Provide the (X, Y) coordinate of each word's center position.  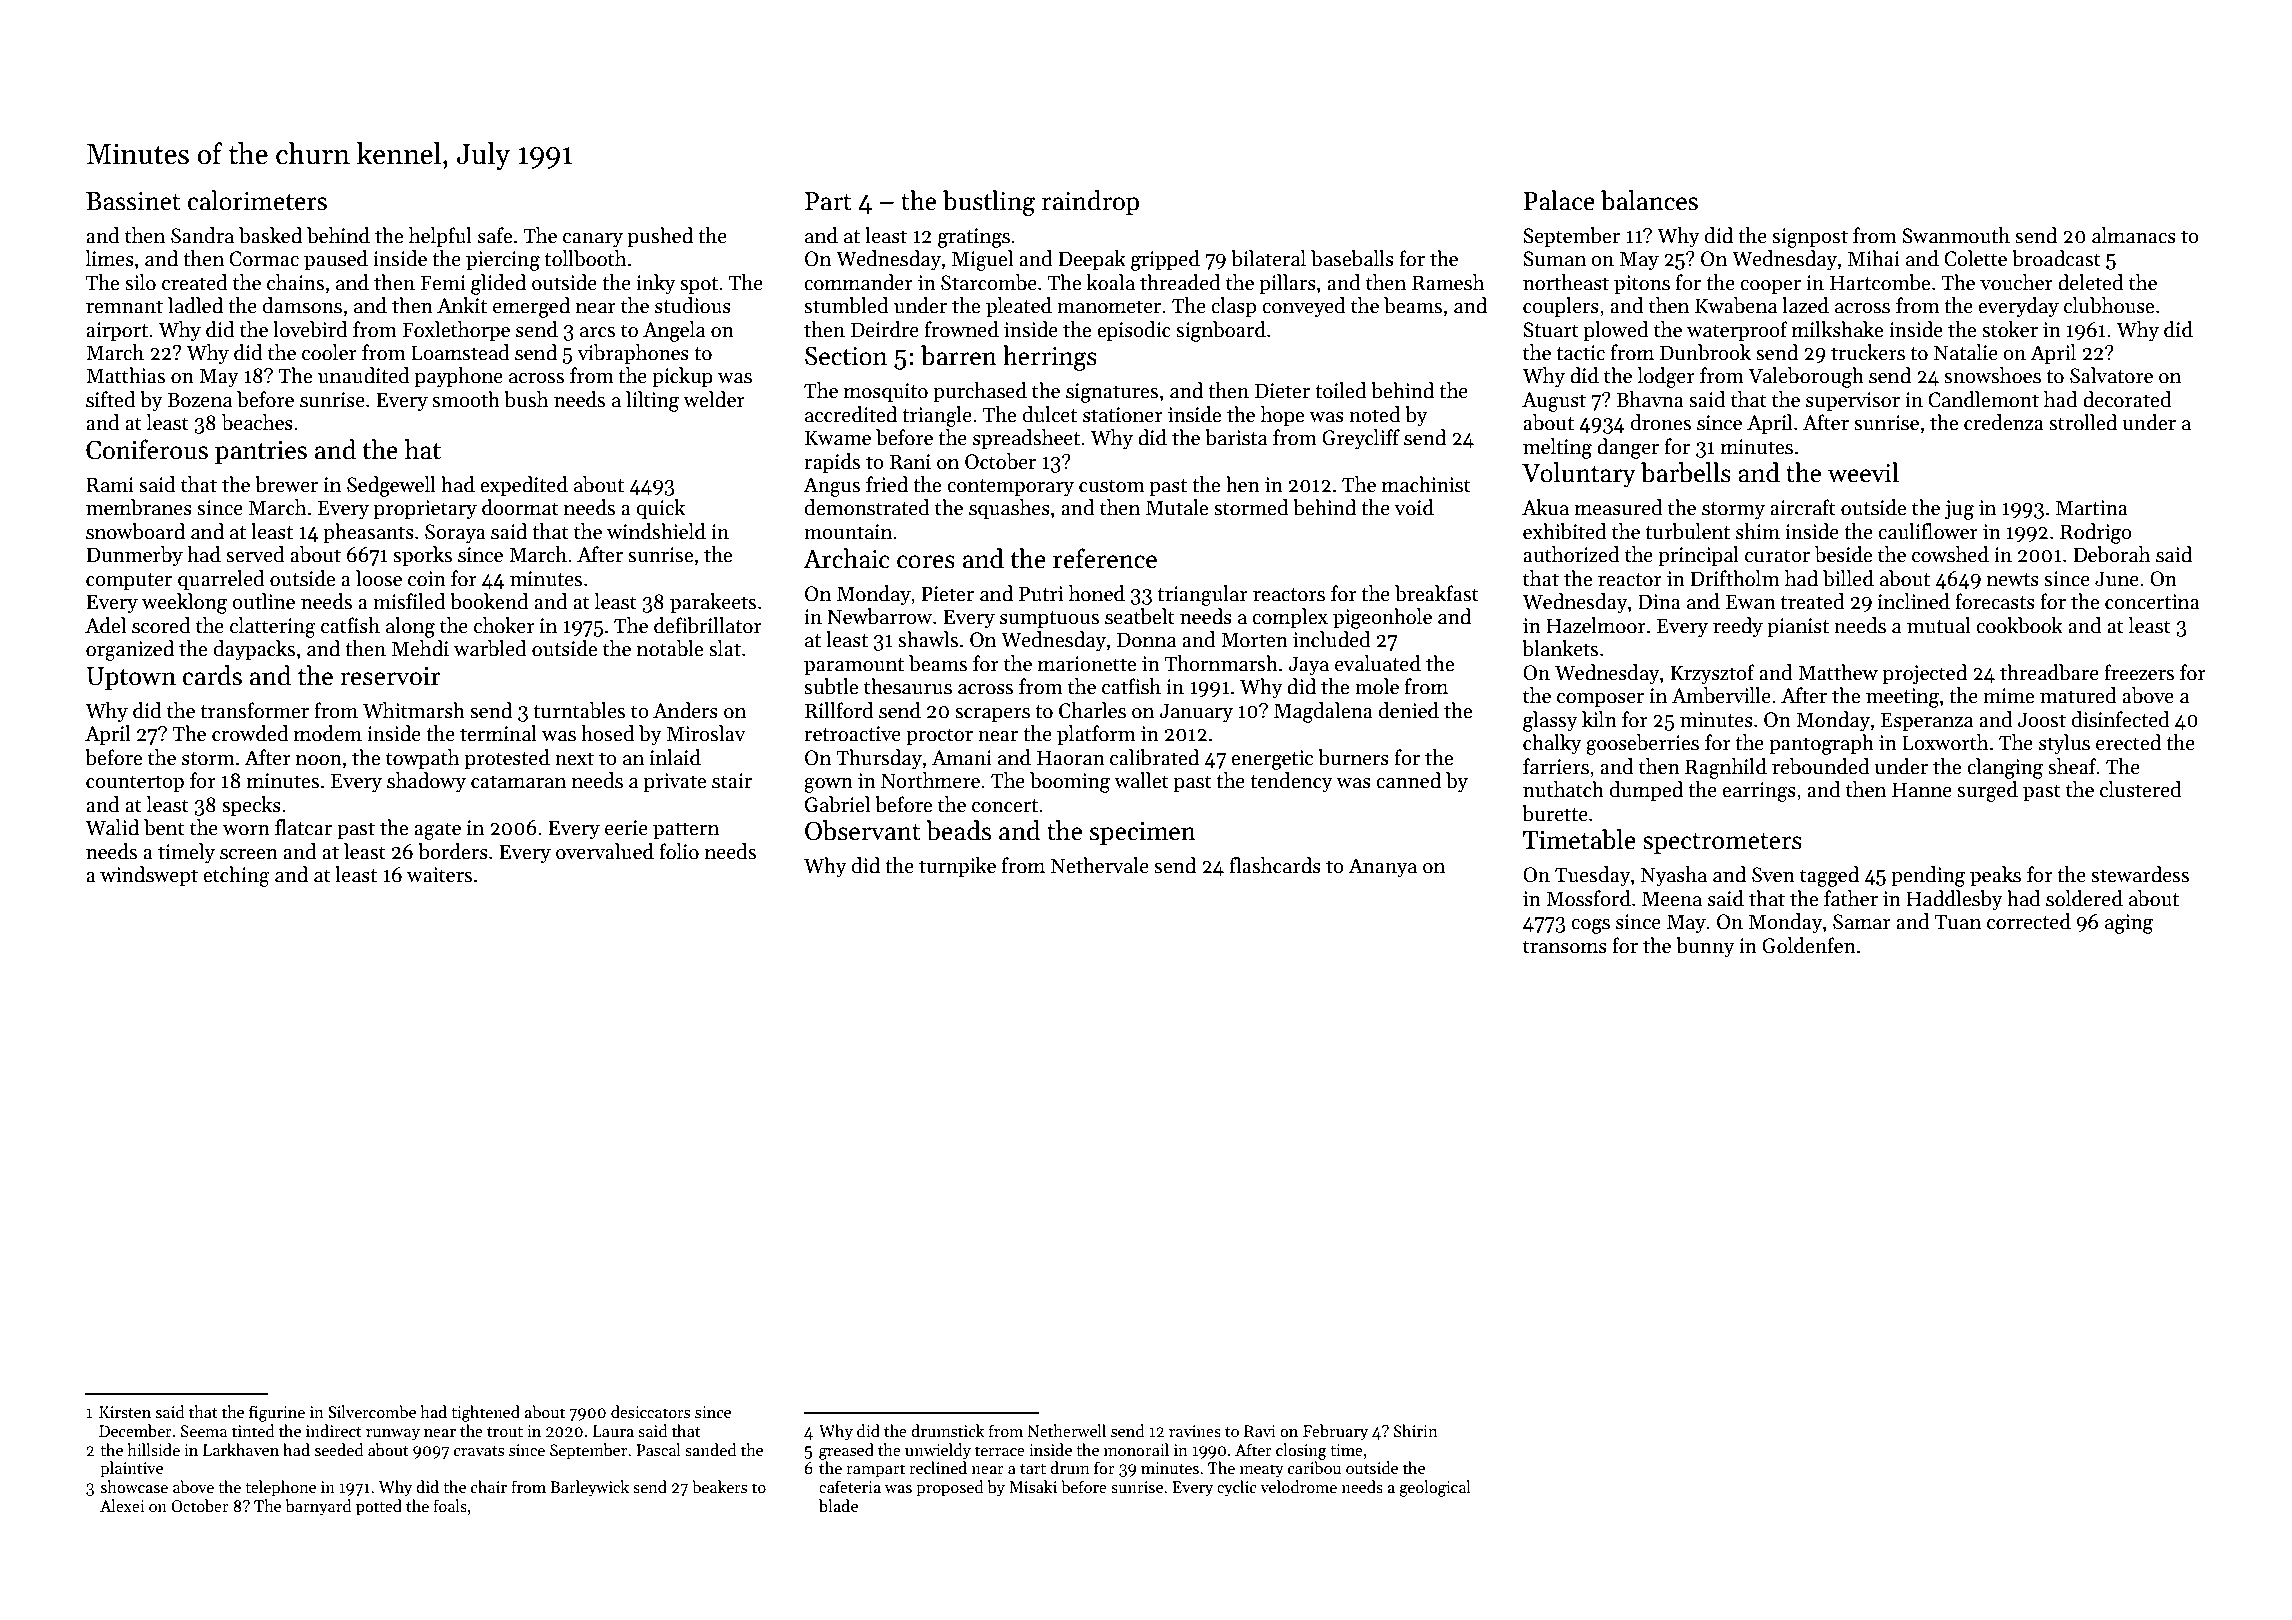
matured (2078, 695)
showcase (134, 1486)
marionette (1087, 664)
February (1335, 1432)
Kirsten (125, 1412)
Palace (1559, 200)
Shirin (1416, 1430)
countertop (135, 783)
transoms (1565, 947)
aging (2129, 924)
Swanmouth (1956, 235)
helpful (440, 237)
